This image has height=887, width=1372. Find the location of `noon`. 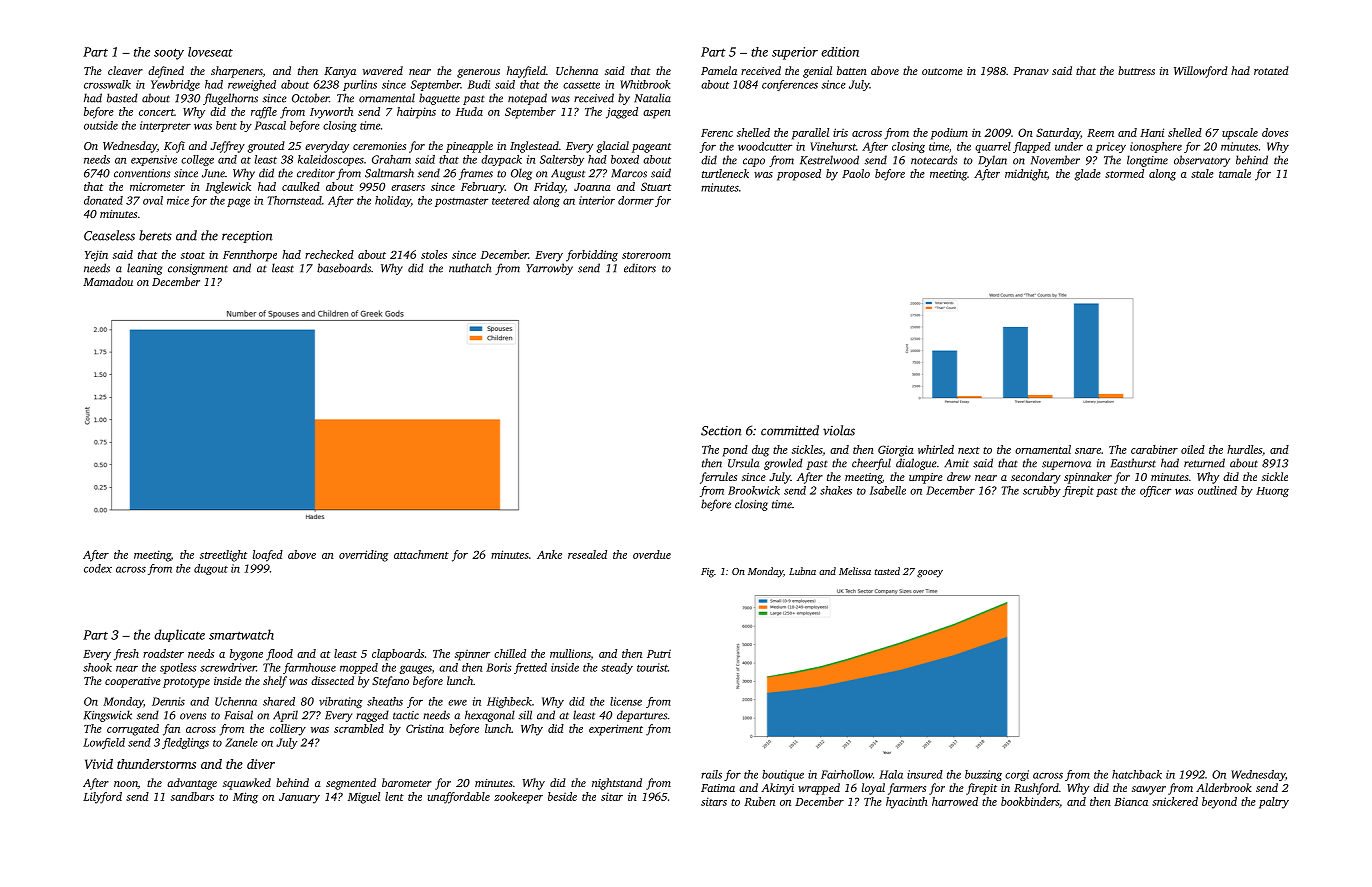

noon is located at coordinates (126, 785).
